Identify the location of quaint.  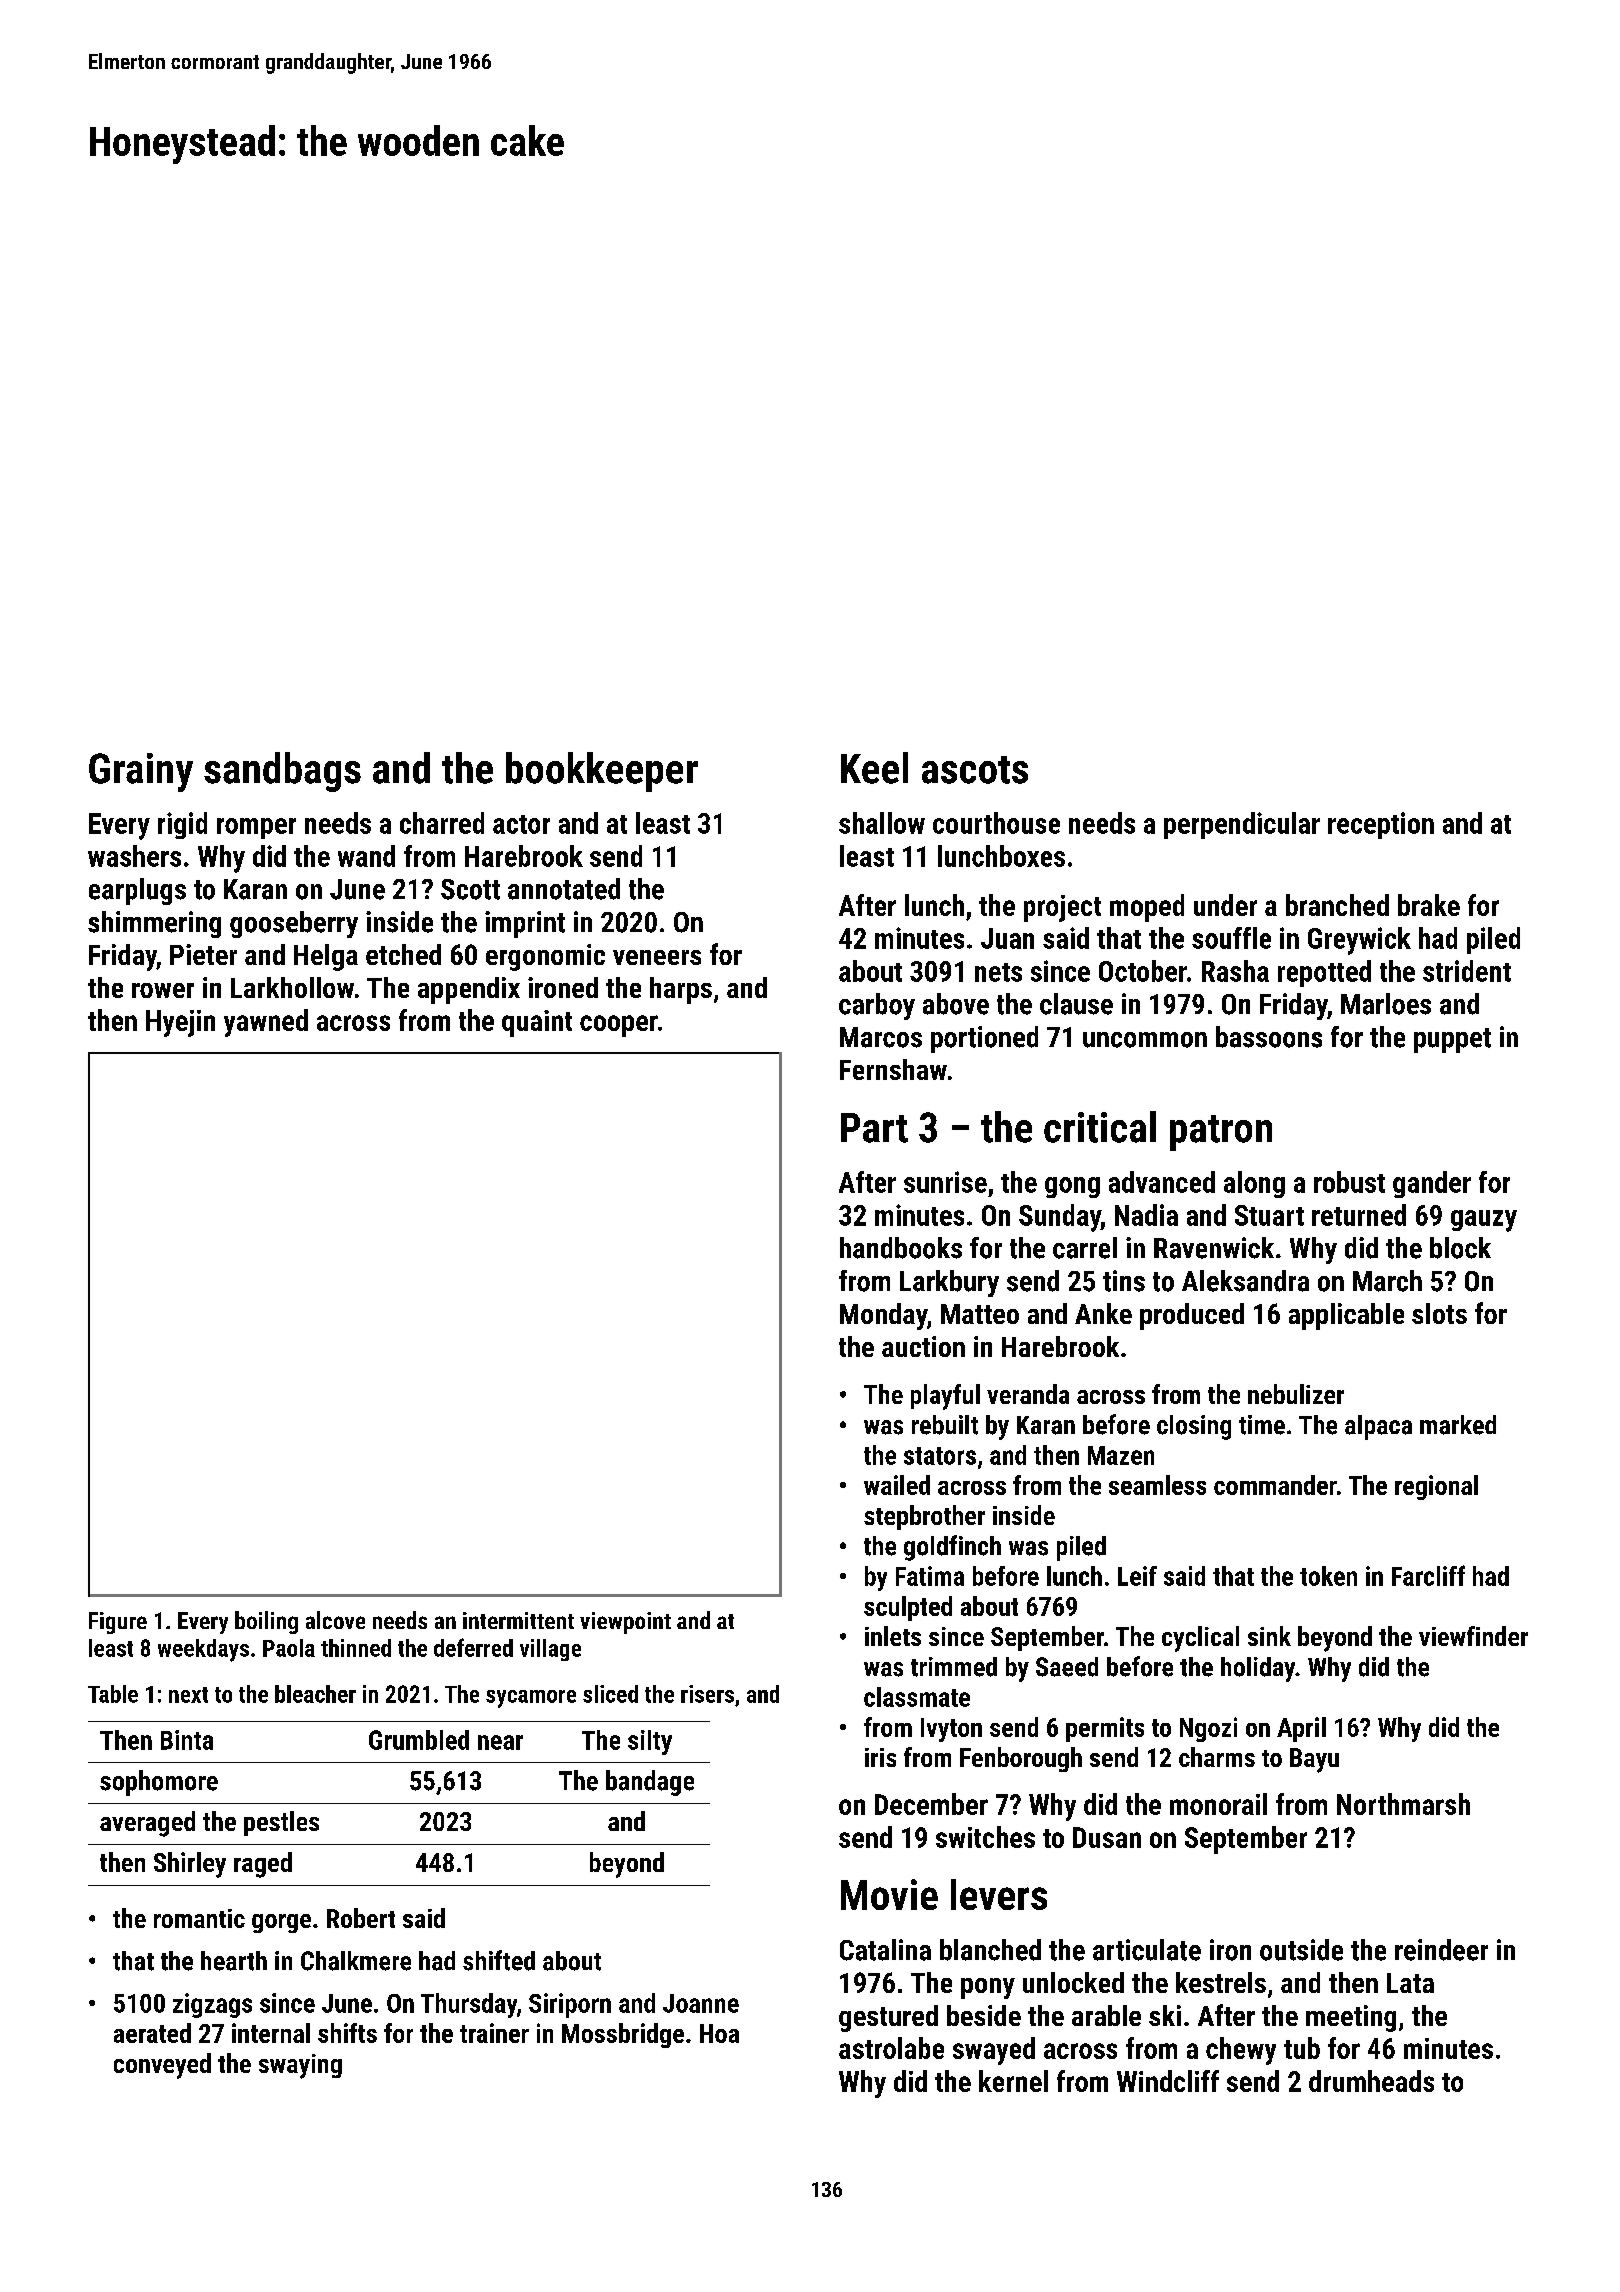
(537, 1023).
